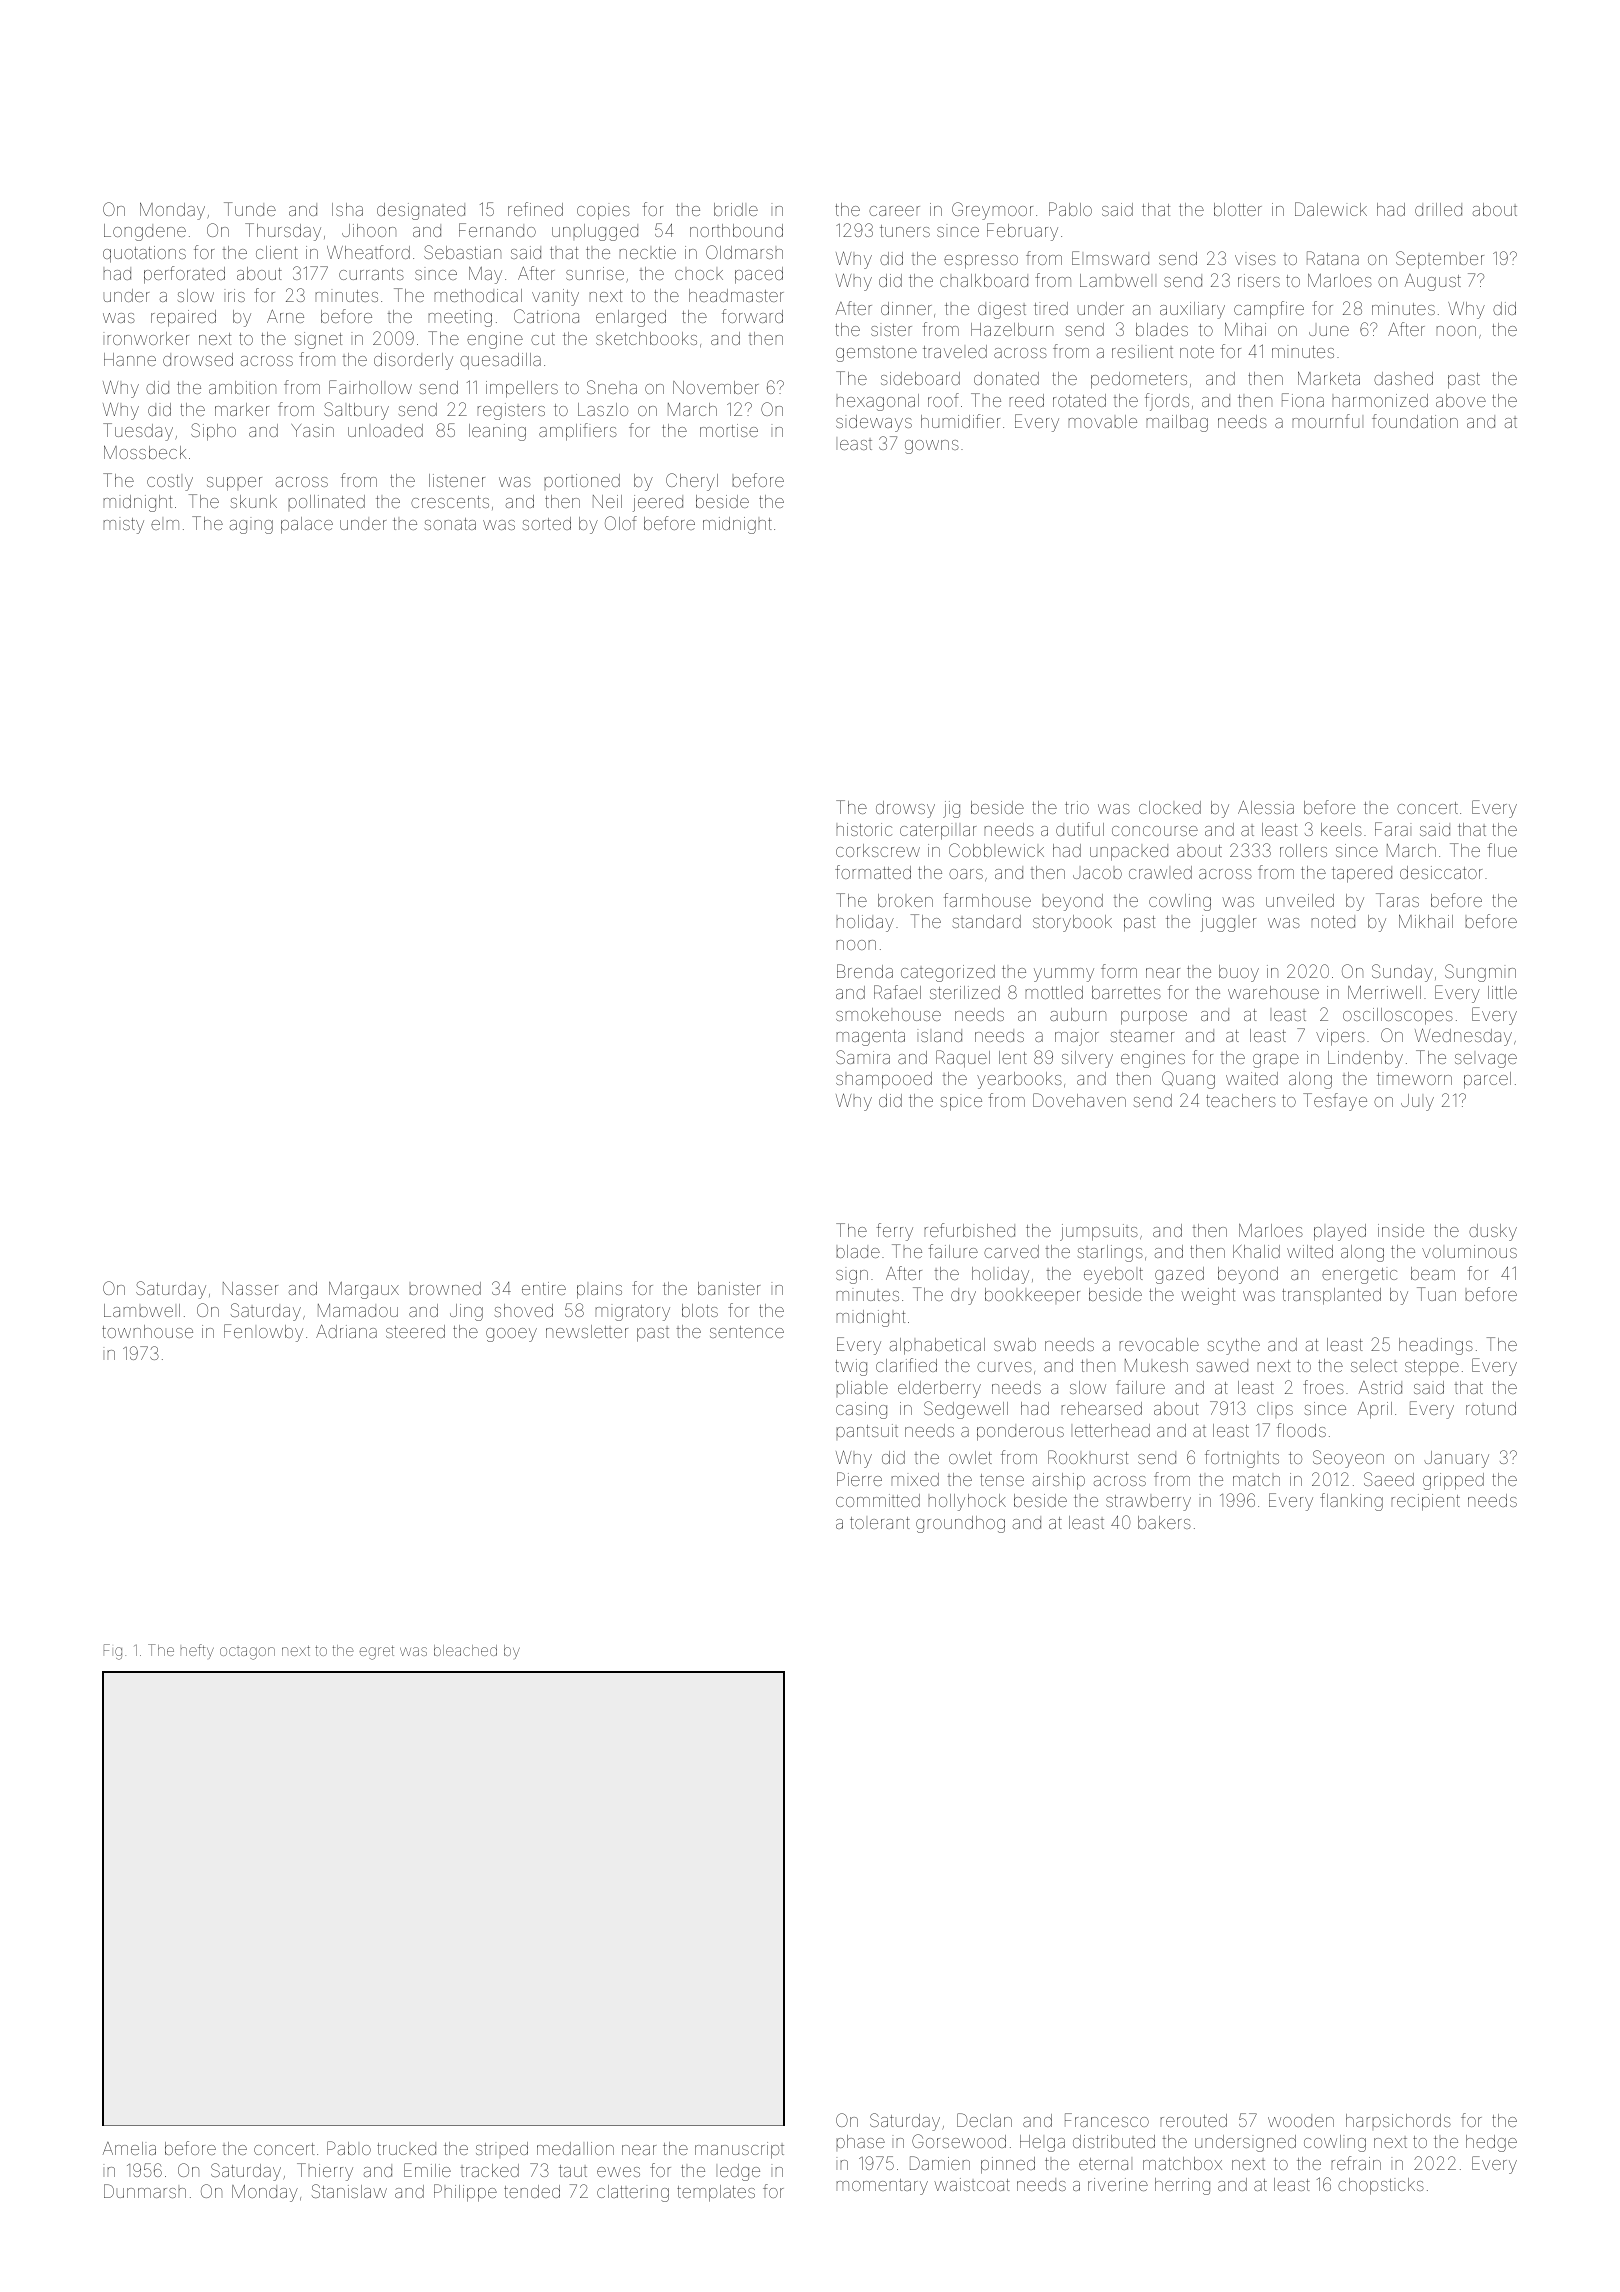 The height and width of the page is (2292, 1620). What do you see at coordinates (1426, 1502) in the page?
I see `recipient` at bounding box center [1426, 1502].
